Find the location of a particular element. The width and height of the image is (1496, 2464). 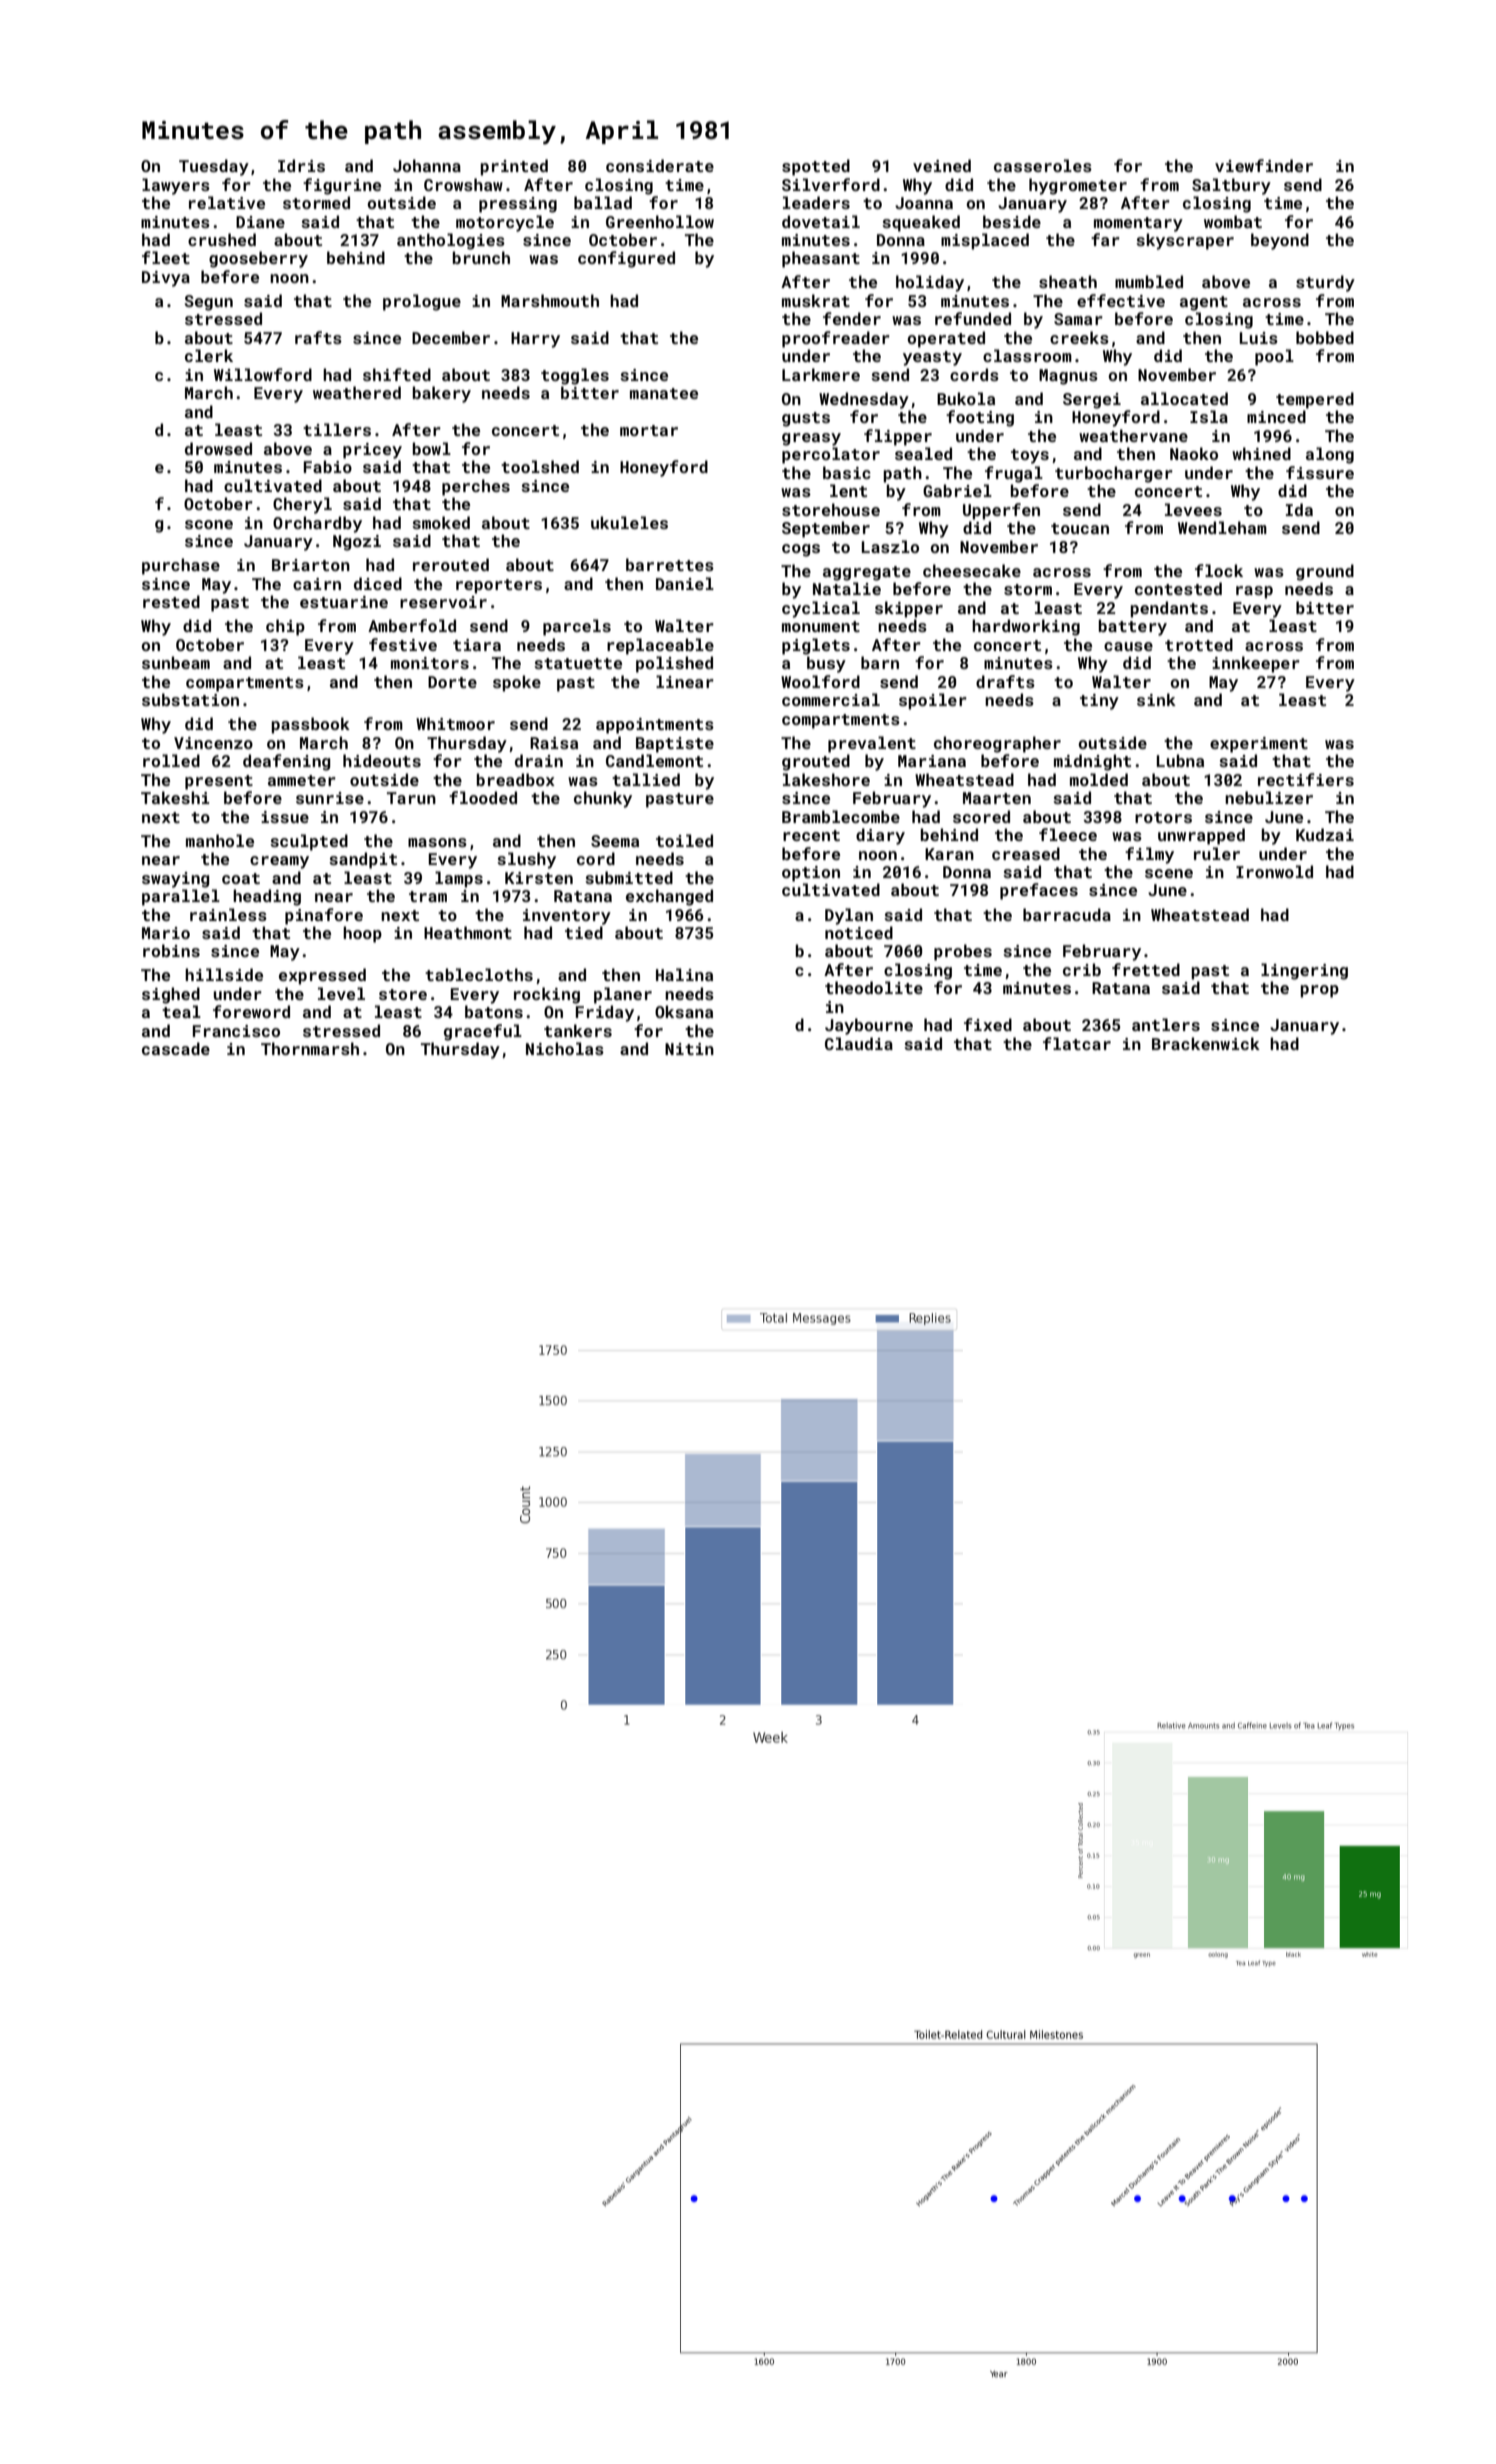

clerk is located at coordinates (209, 355).
